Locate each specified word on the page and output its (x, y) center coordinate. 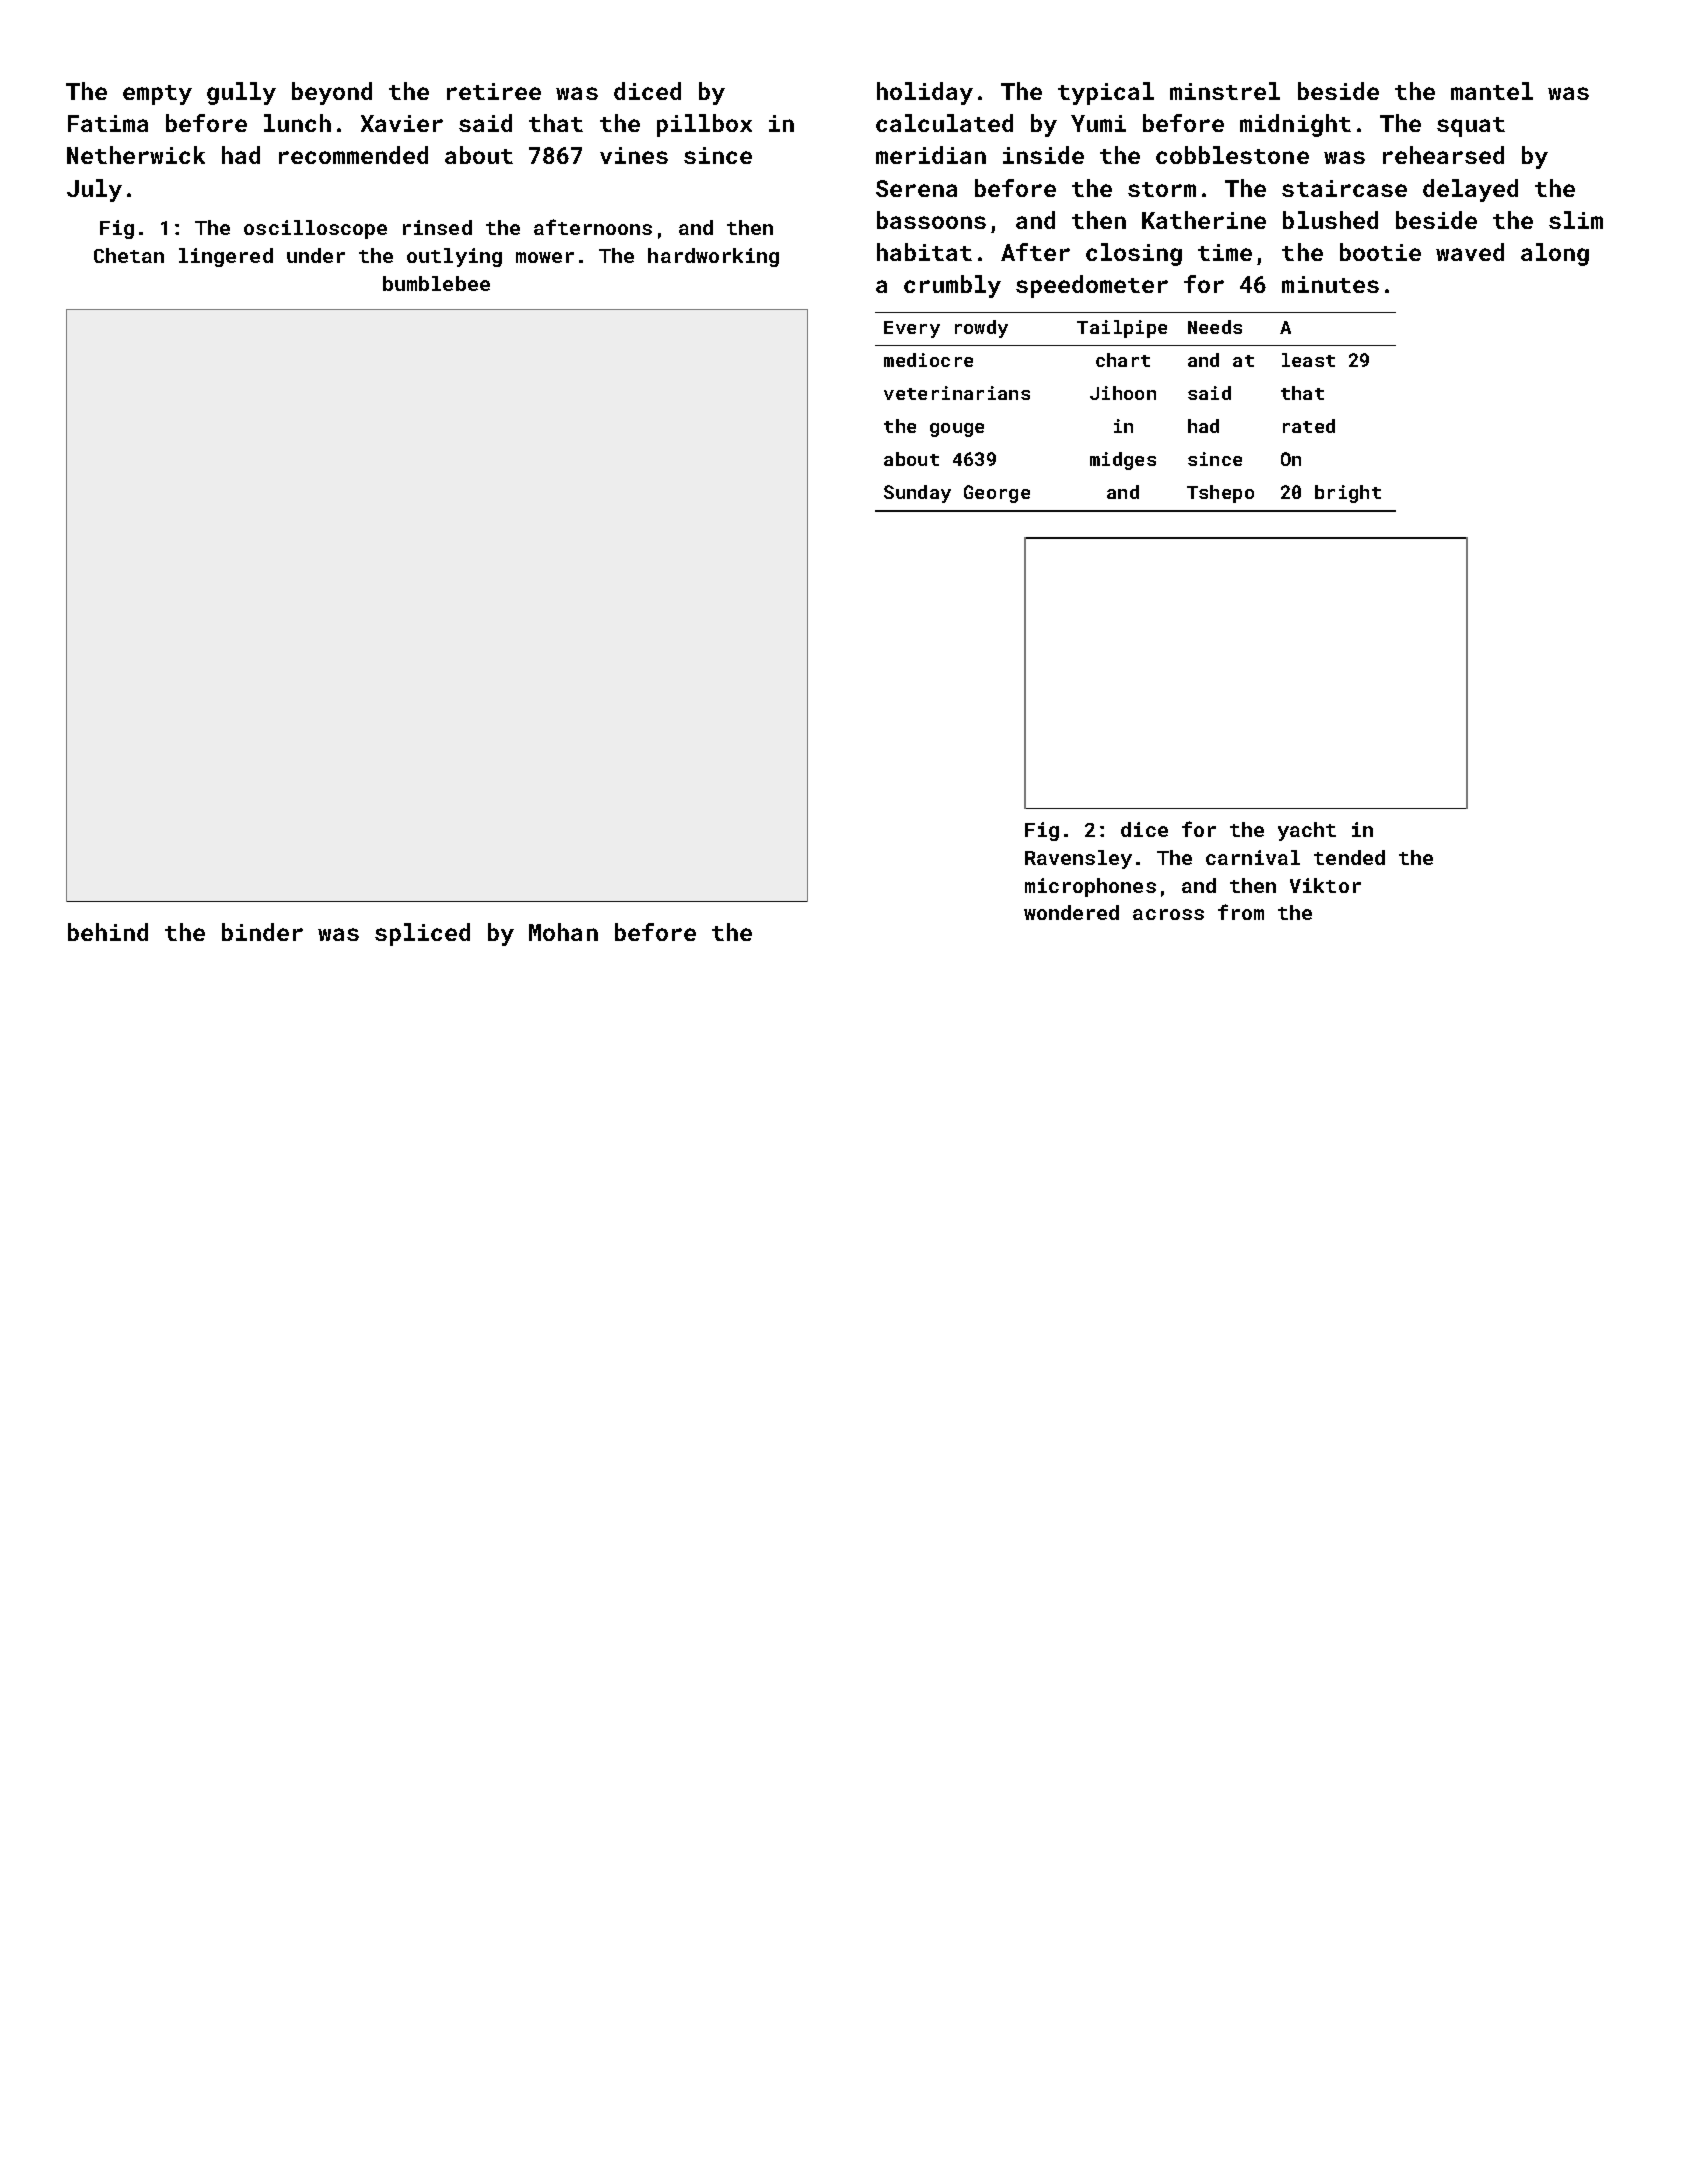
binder (262, 932)
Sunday (917, 494)
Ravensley (1078, 859)
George (997, 494)
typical (1106, 93)
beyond (332, 93)
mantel (1492, 91)
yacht (1307, 831)
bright (1348, 494)
